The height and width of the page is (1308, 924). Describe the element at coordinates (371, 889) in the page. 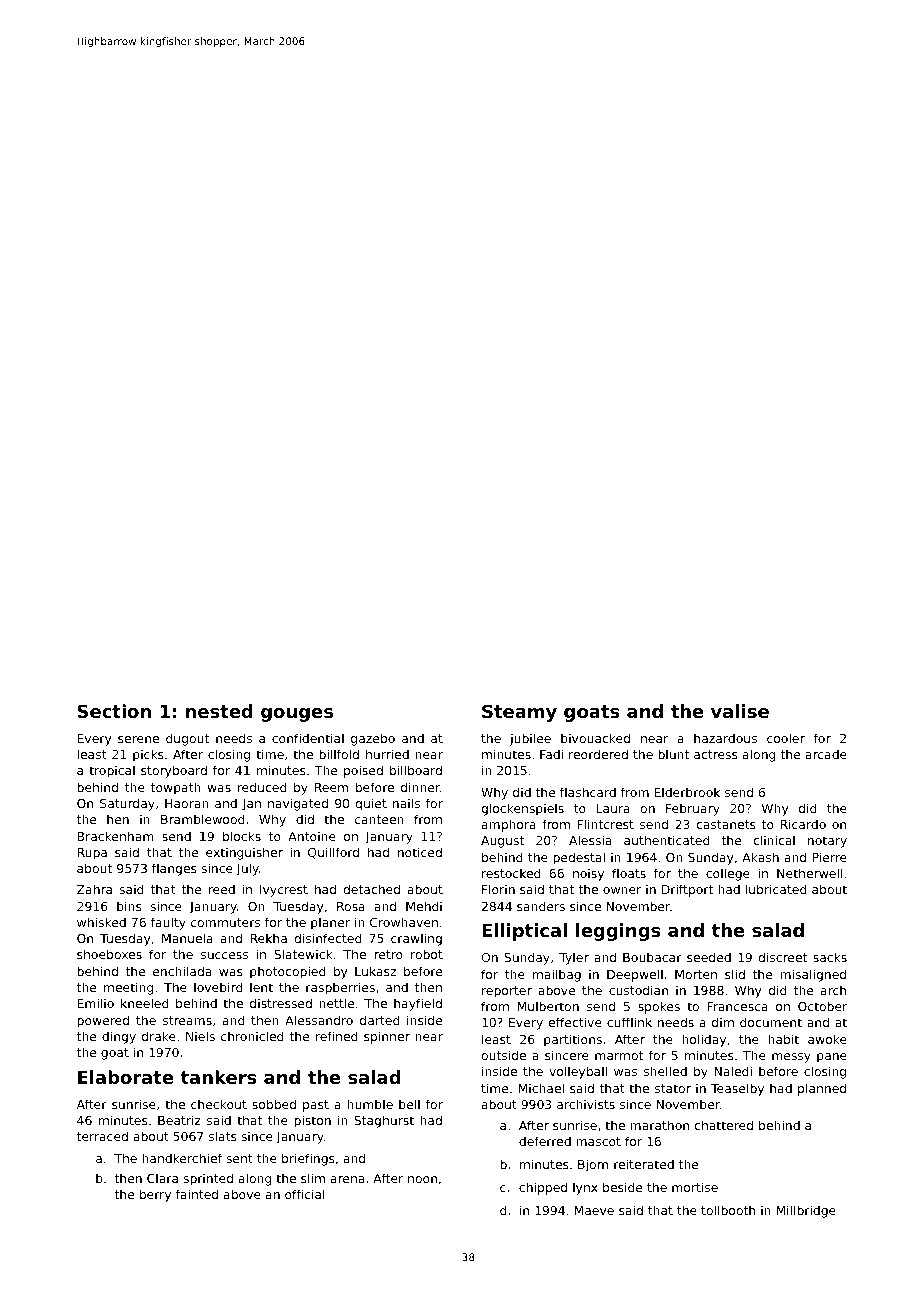

I see `detached` at that location.
